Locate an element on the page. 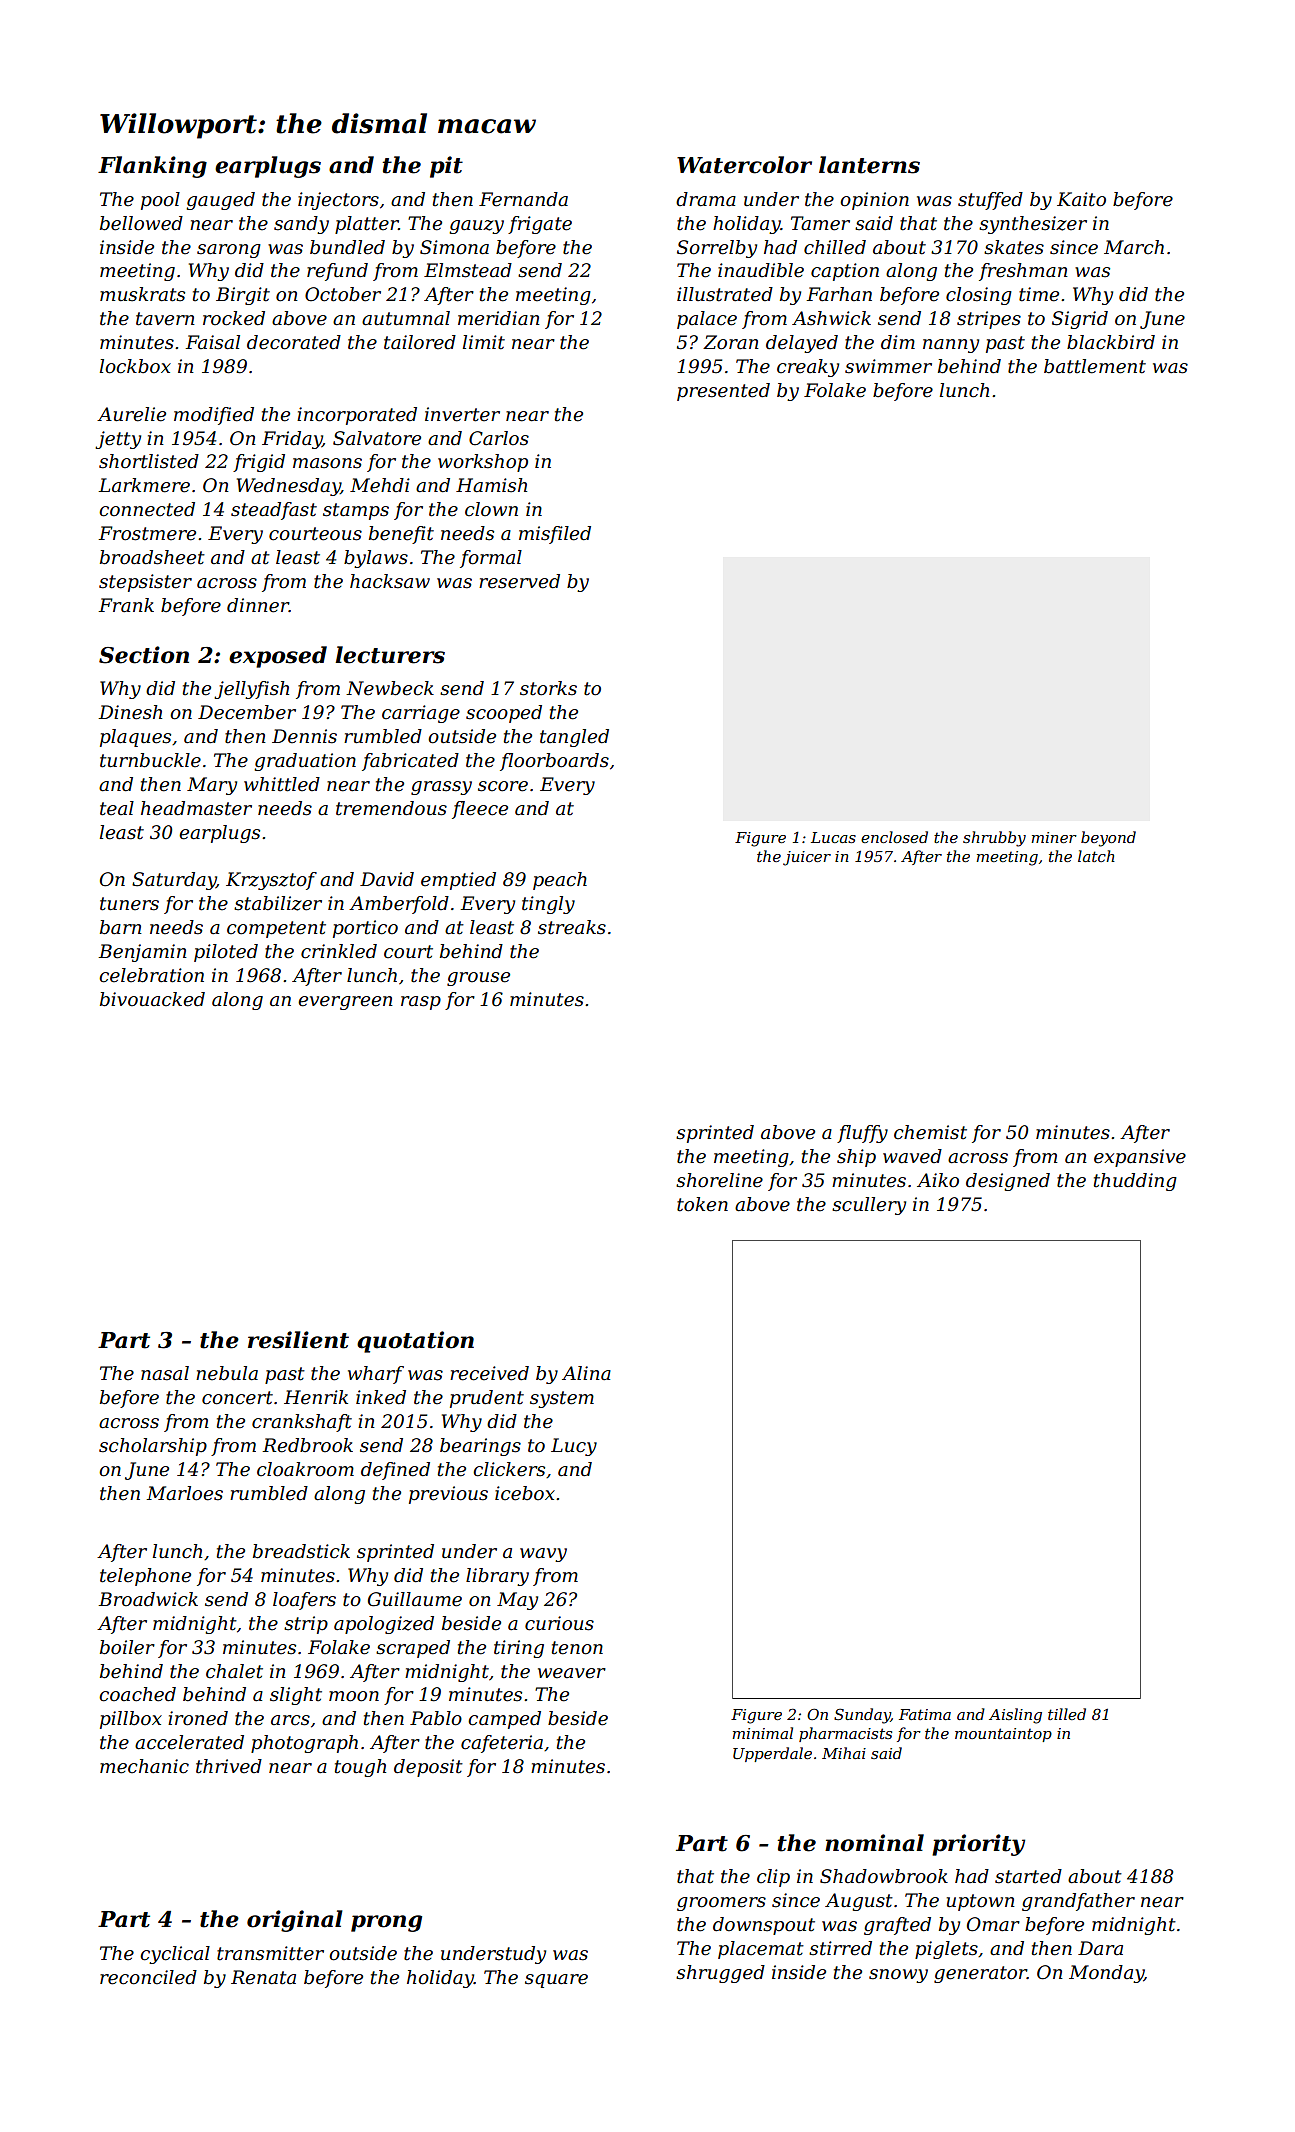 Image resolution: width=1295 pixels, height=2132 pixels. emptied is located at coordinates (458, 881).
